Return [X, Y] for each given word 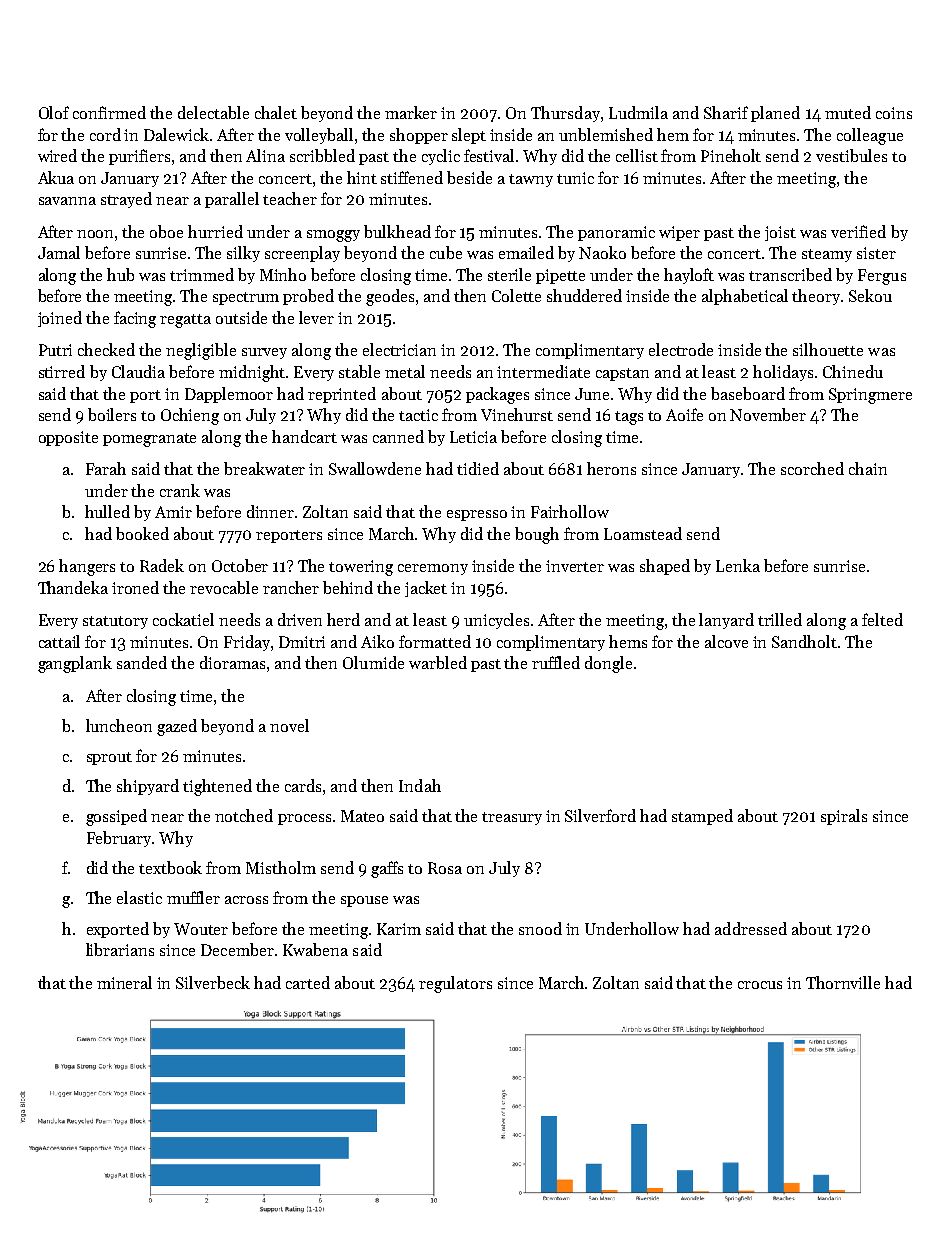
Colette [516, 295]
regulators [455, 984]
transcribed [790, 274]
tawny [531, 180]
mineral [124, 982]
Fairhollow [570, 511]
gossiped [116, 817]
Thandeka [73, 587]
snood [540, 928]
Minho [283, 274]
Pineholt [731, 155]
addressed [751, 928]
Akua [56, 177]
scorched [812, 468]
